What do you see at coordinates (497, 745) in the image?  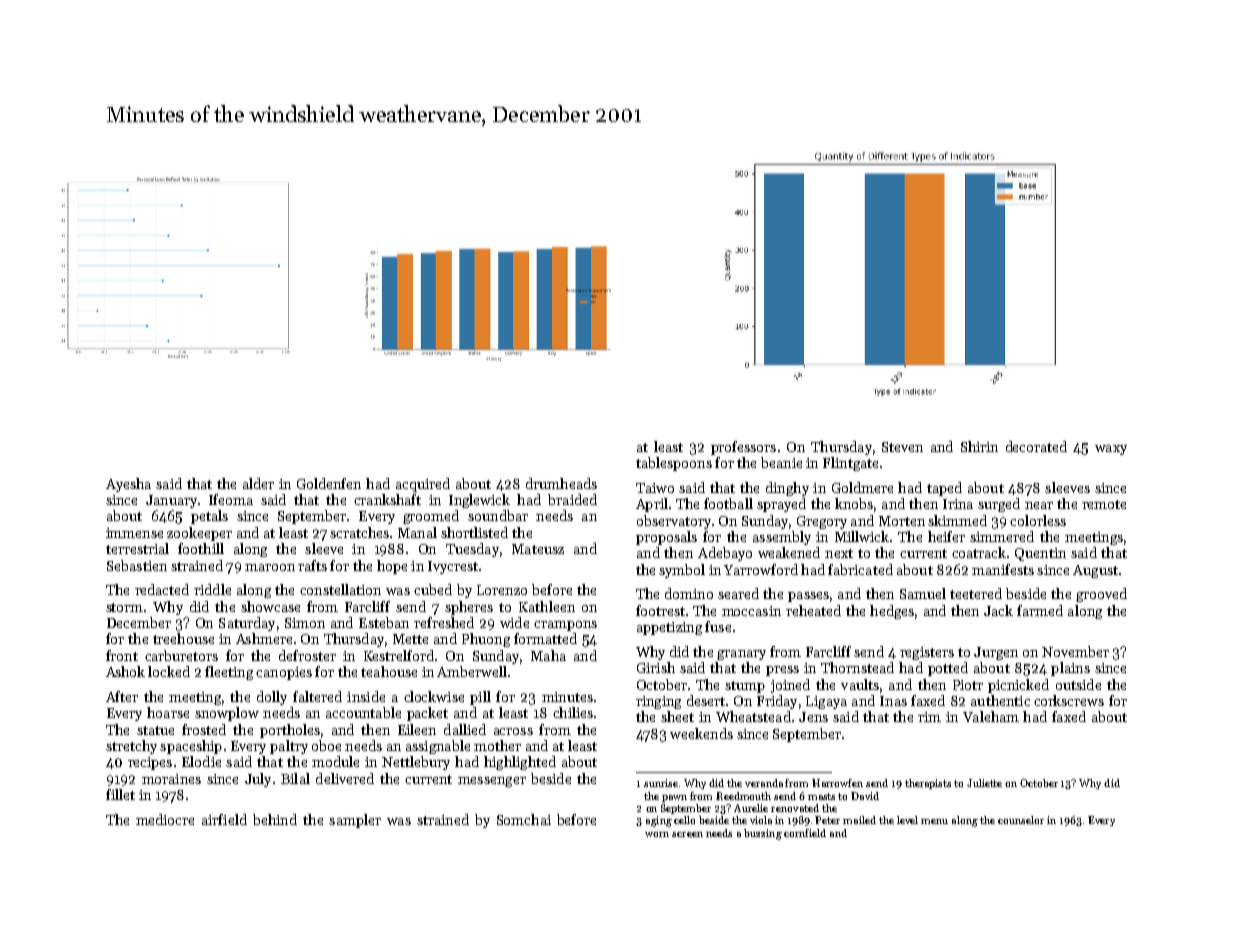 I see `mother` at bounding box center [497, 745].
